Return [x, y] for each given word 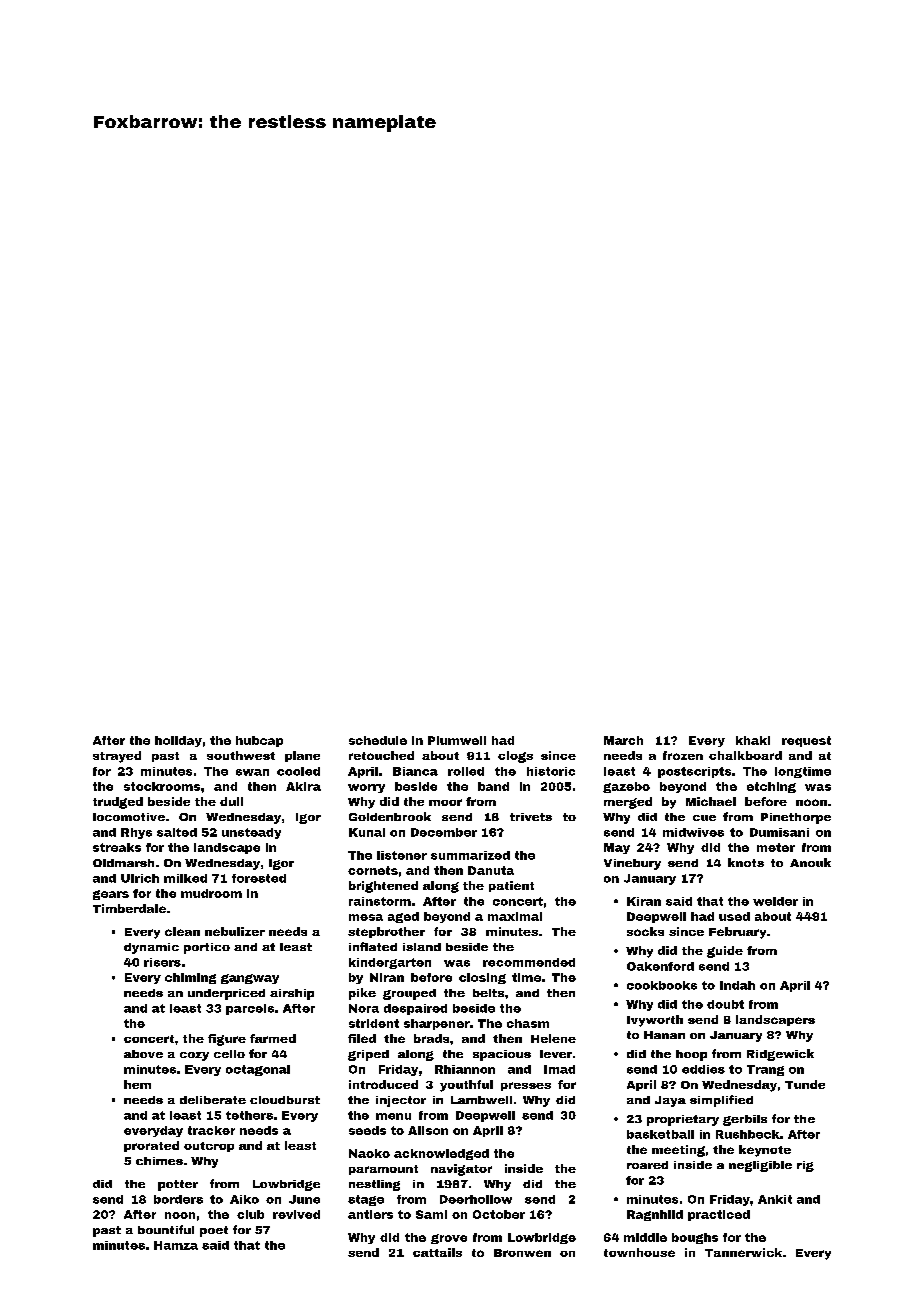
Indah [737, 985]
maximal [515, 916]
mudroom [211, 893]
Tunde [805, 1084]
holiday [178, 741]
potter [178, 1185]
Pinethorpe [796, 818]
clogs [515, 757]
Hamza [176, 1245]
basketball [660, 1134]
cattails [437, 1252]
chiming [190, 978]
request [806, 741]
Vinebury [632, 864]
